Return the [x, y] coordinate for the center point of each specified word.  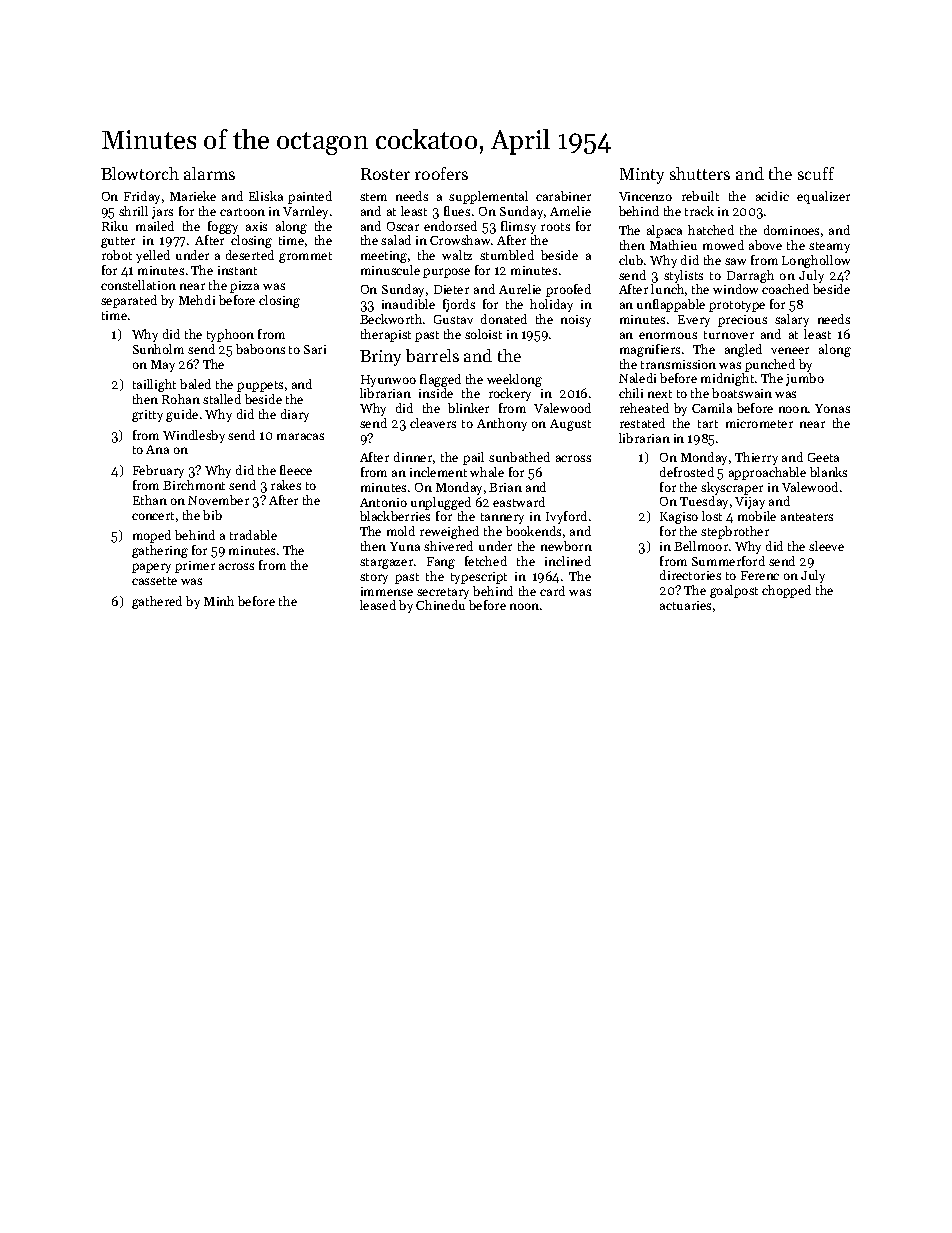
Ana [157, 449]
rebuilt [700, 196]
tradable [253, 535]
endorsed [450, 226]
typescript [479, 578]
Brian [505, 487]
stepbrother [735, 532]
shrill [133, 211]
